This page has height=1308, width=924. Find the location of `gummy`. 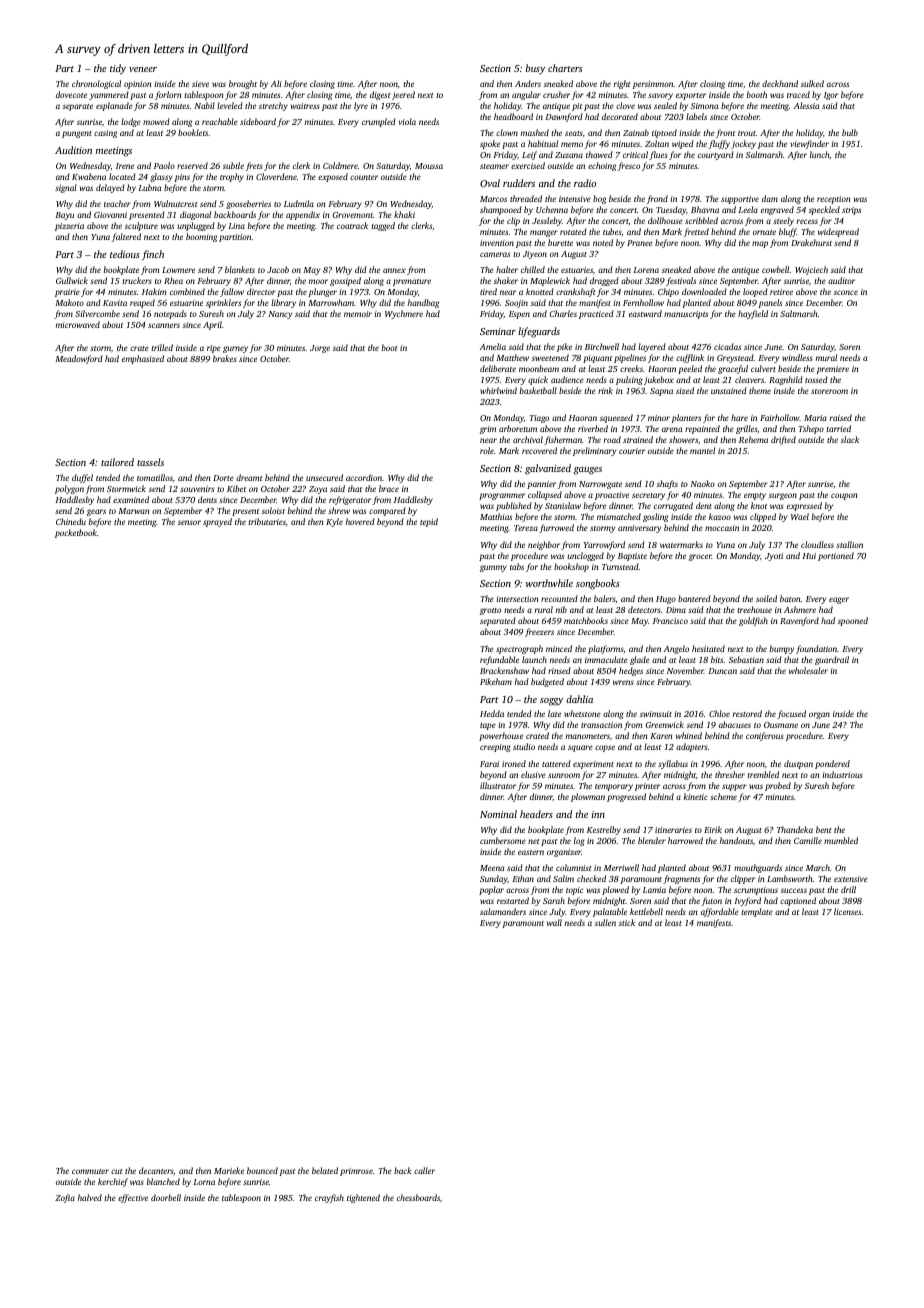

gummy is located at coordinates (493, 568).
